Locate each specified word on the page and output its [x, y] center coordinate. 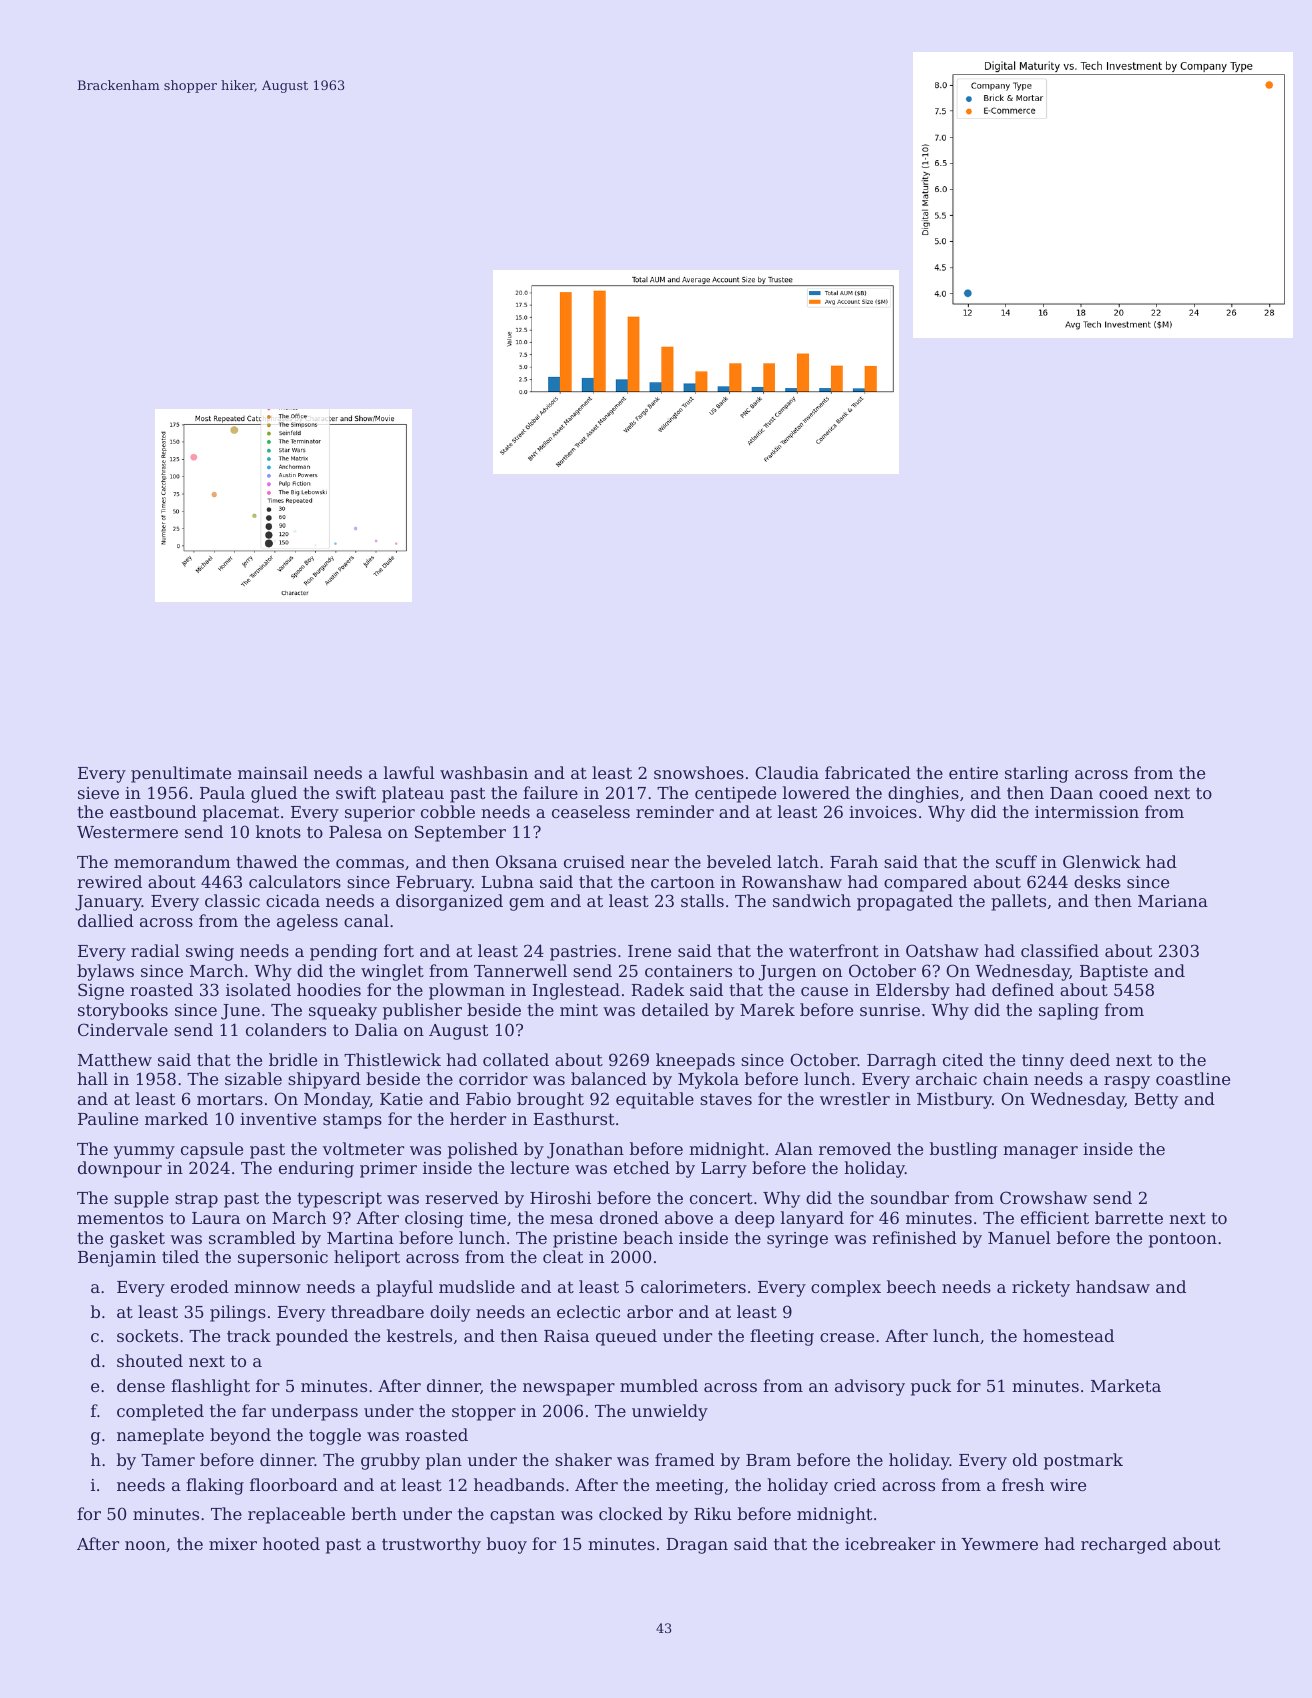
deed [1090, 1059]
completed [160, 1412]
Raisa [566, 1336]
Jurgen [787, 973]
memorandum [172, 861]
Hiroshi [560, 1197]
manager [1040, 1152]
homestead [1068, 1335]
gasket [137, 1239]
